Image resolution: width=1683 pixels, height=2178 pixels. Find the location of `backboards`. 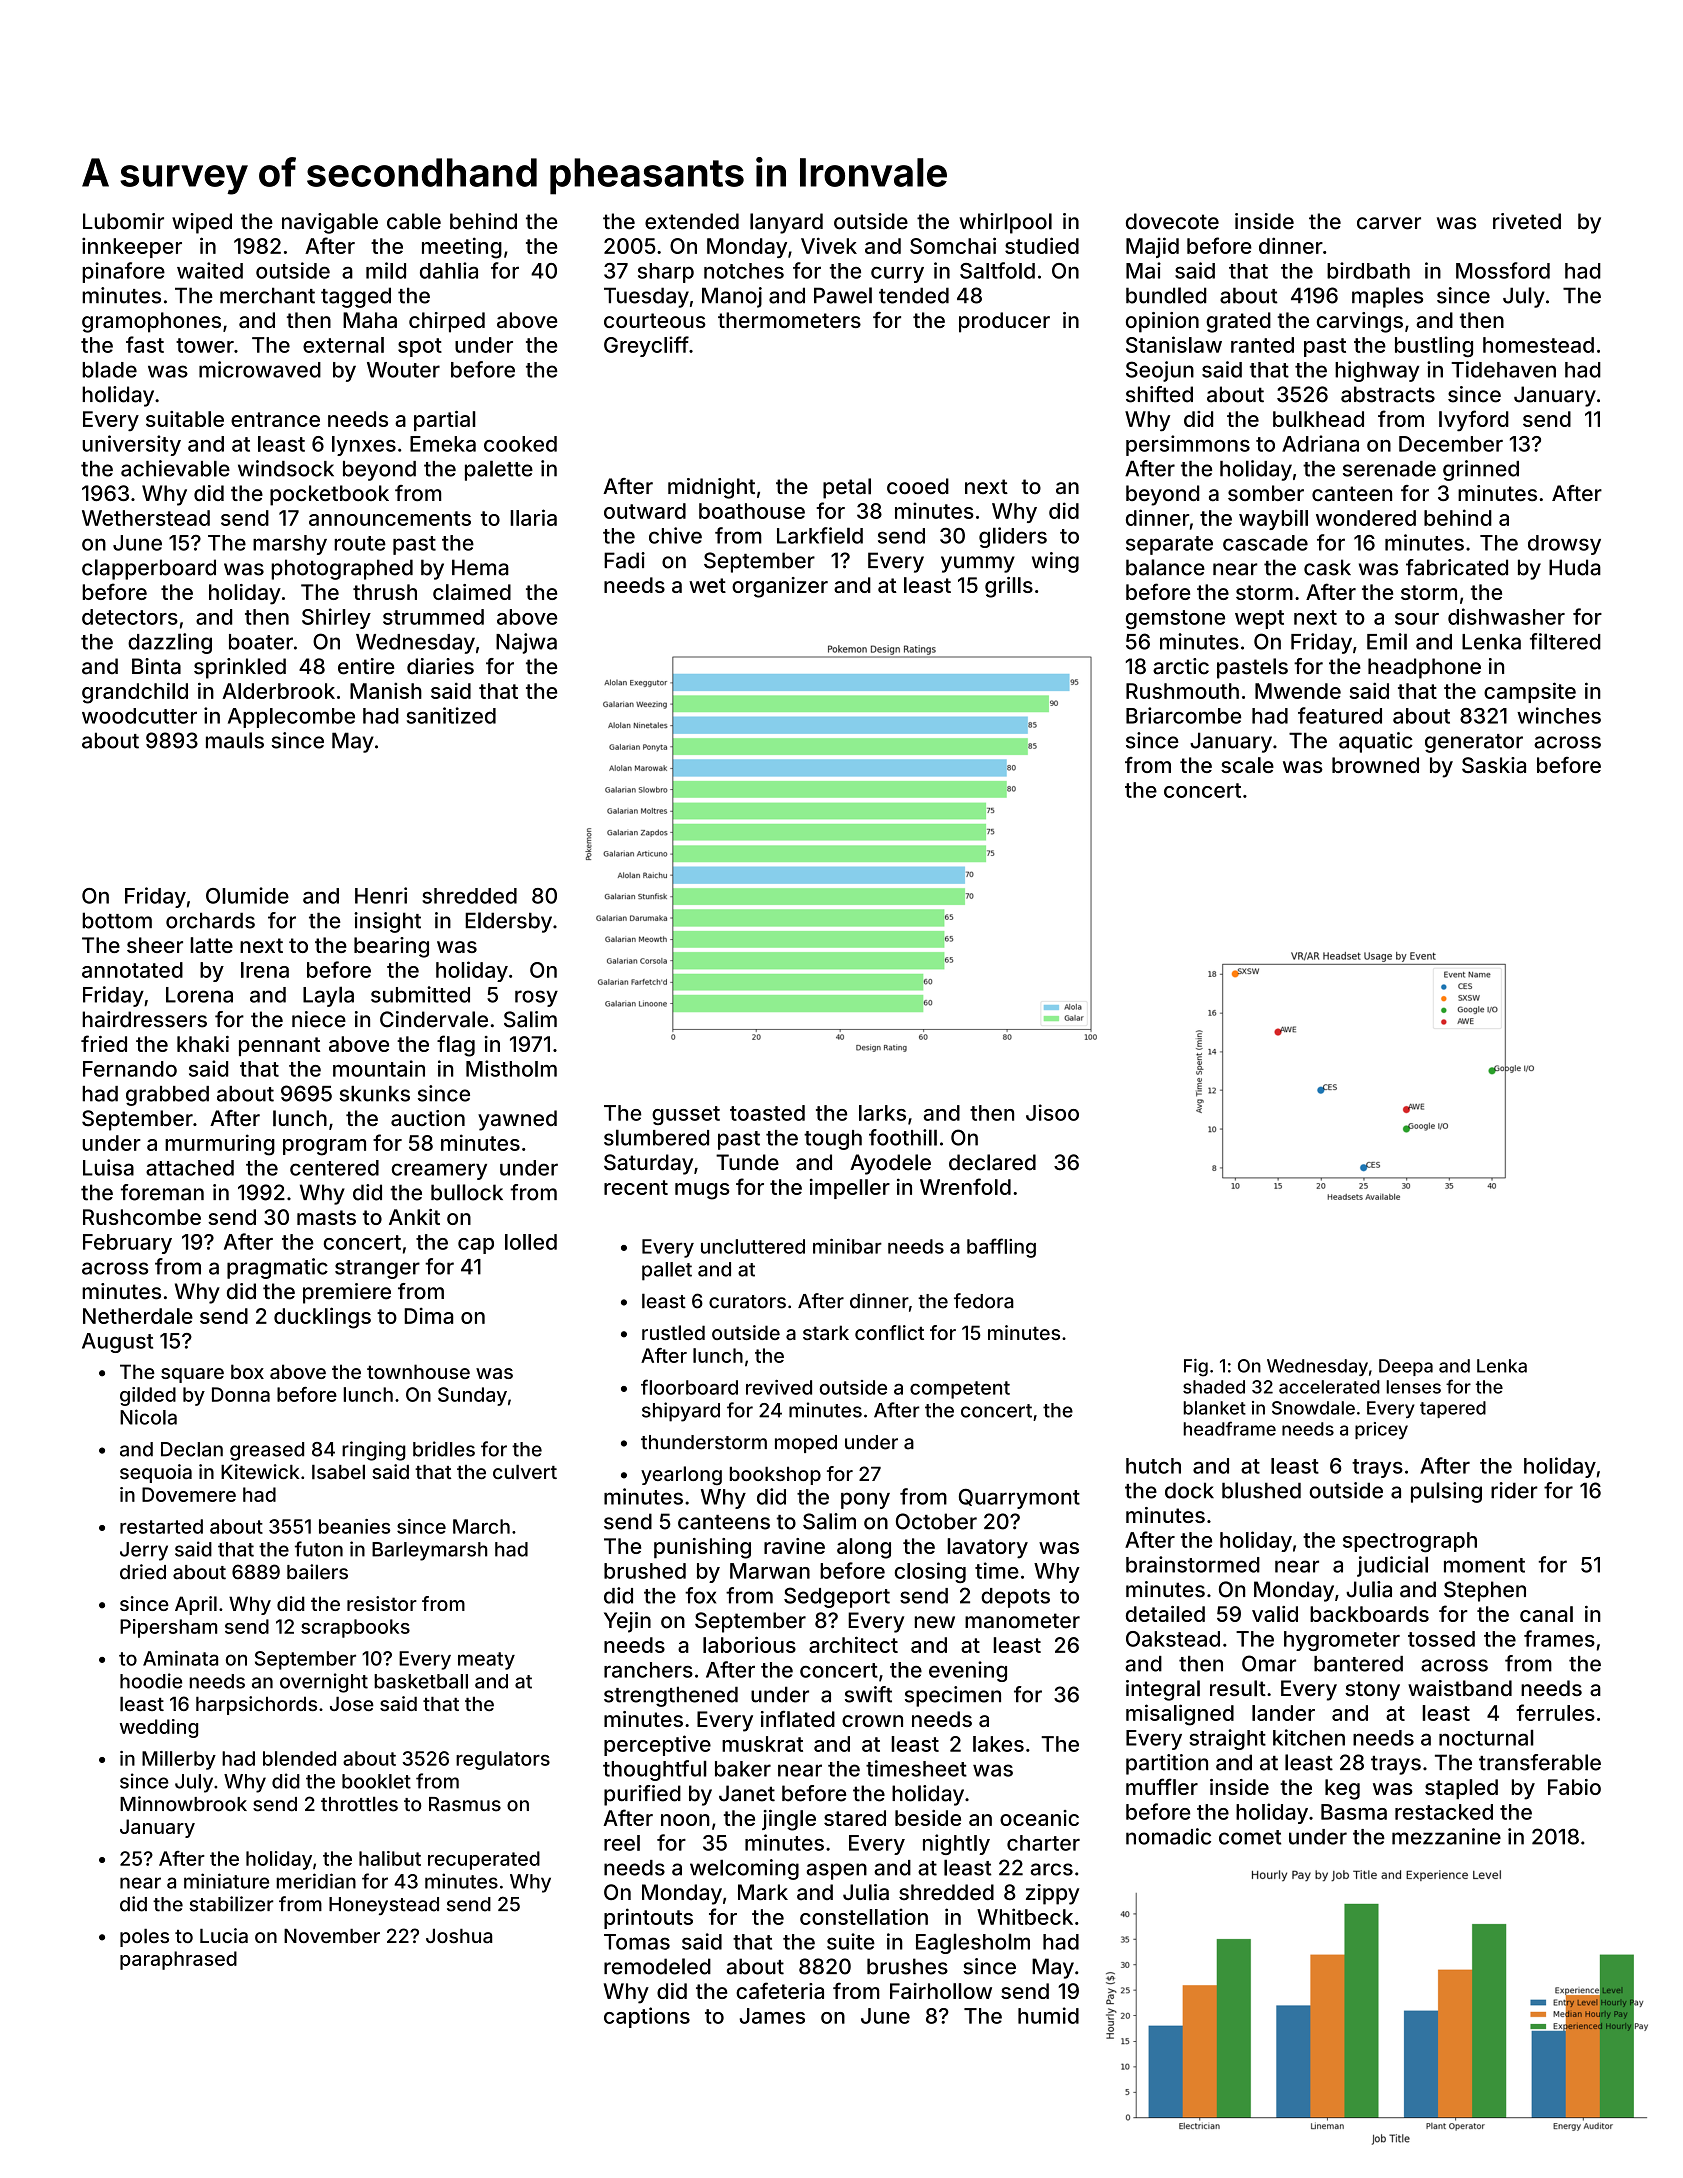

backboards is located at coordinates (1369, 1614).
